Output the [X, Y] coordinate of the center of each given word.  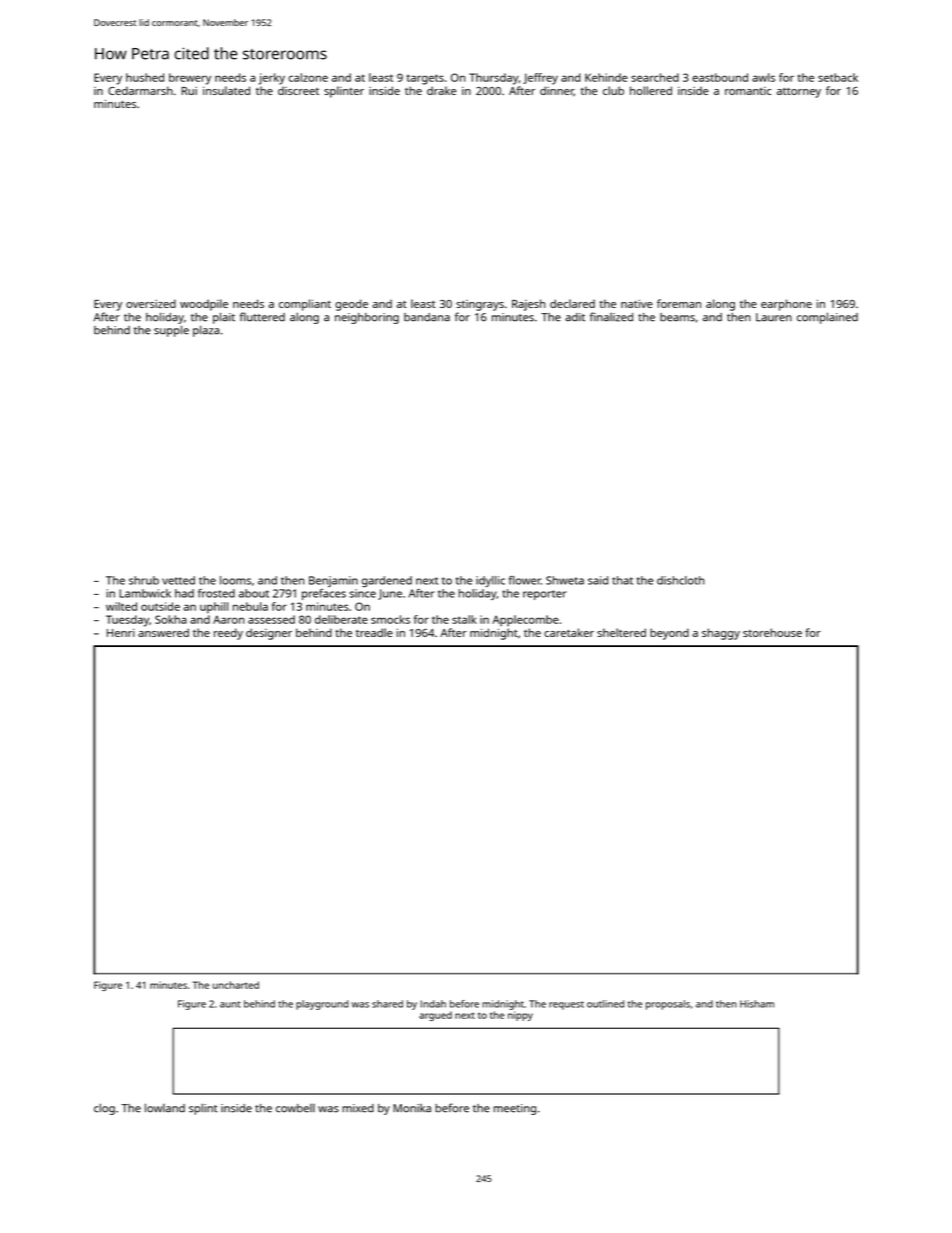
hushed [145, 77]
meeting [515, 1109]
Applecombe [525, 621]
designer [269, 634]
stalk [464, 619]
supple [171, 331]
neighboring [367, 318]
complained [827, 318]
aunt [230, 1004]
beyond [669, 634]
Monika [412, 1108]
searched [655, 77]
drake [441, 90]
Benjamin [333, 581]
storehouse [772, 632]
